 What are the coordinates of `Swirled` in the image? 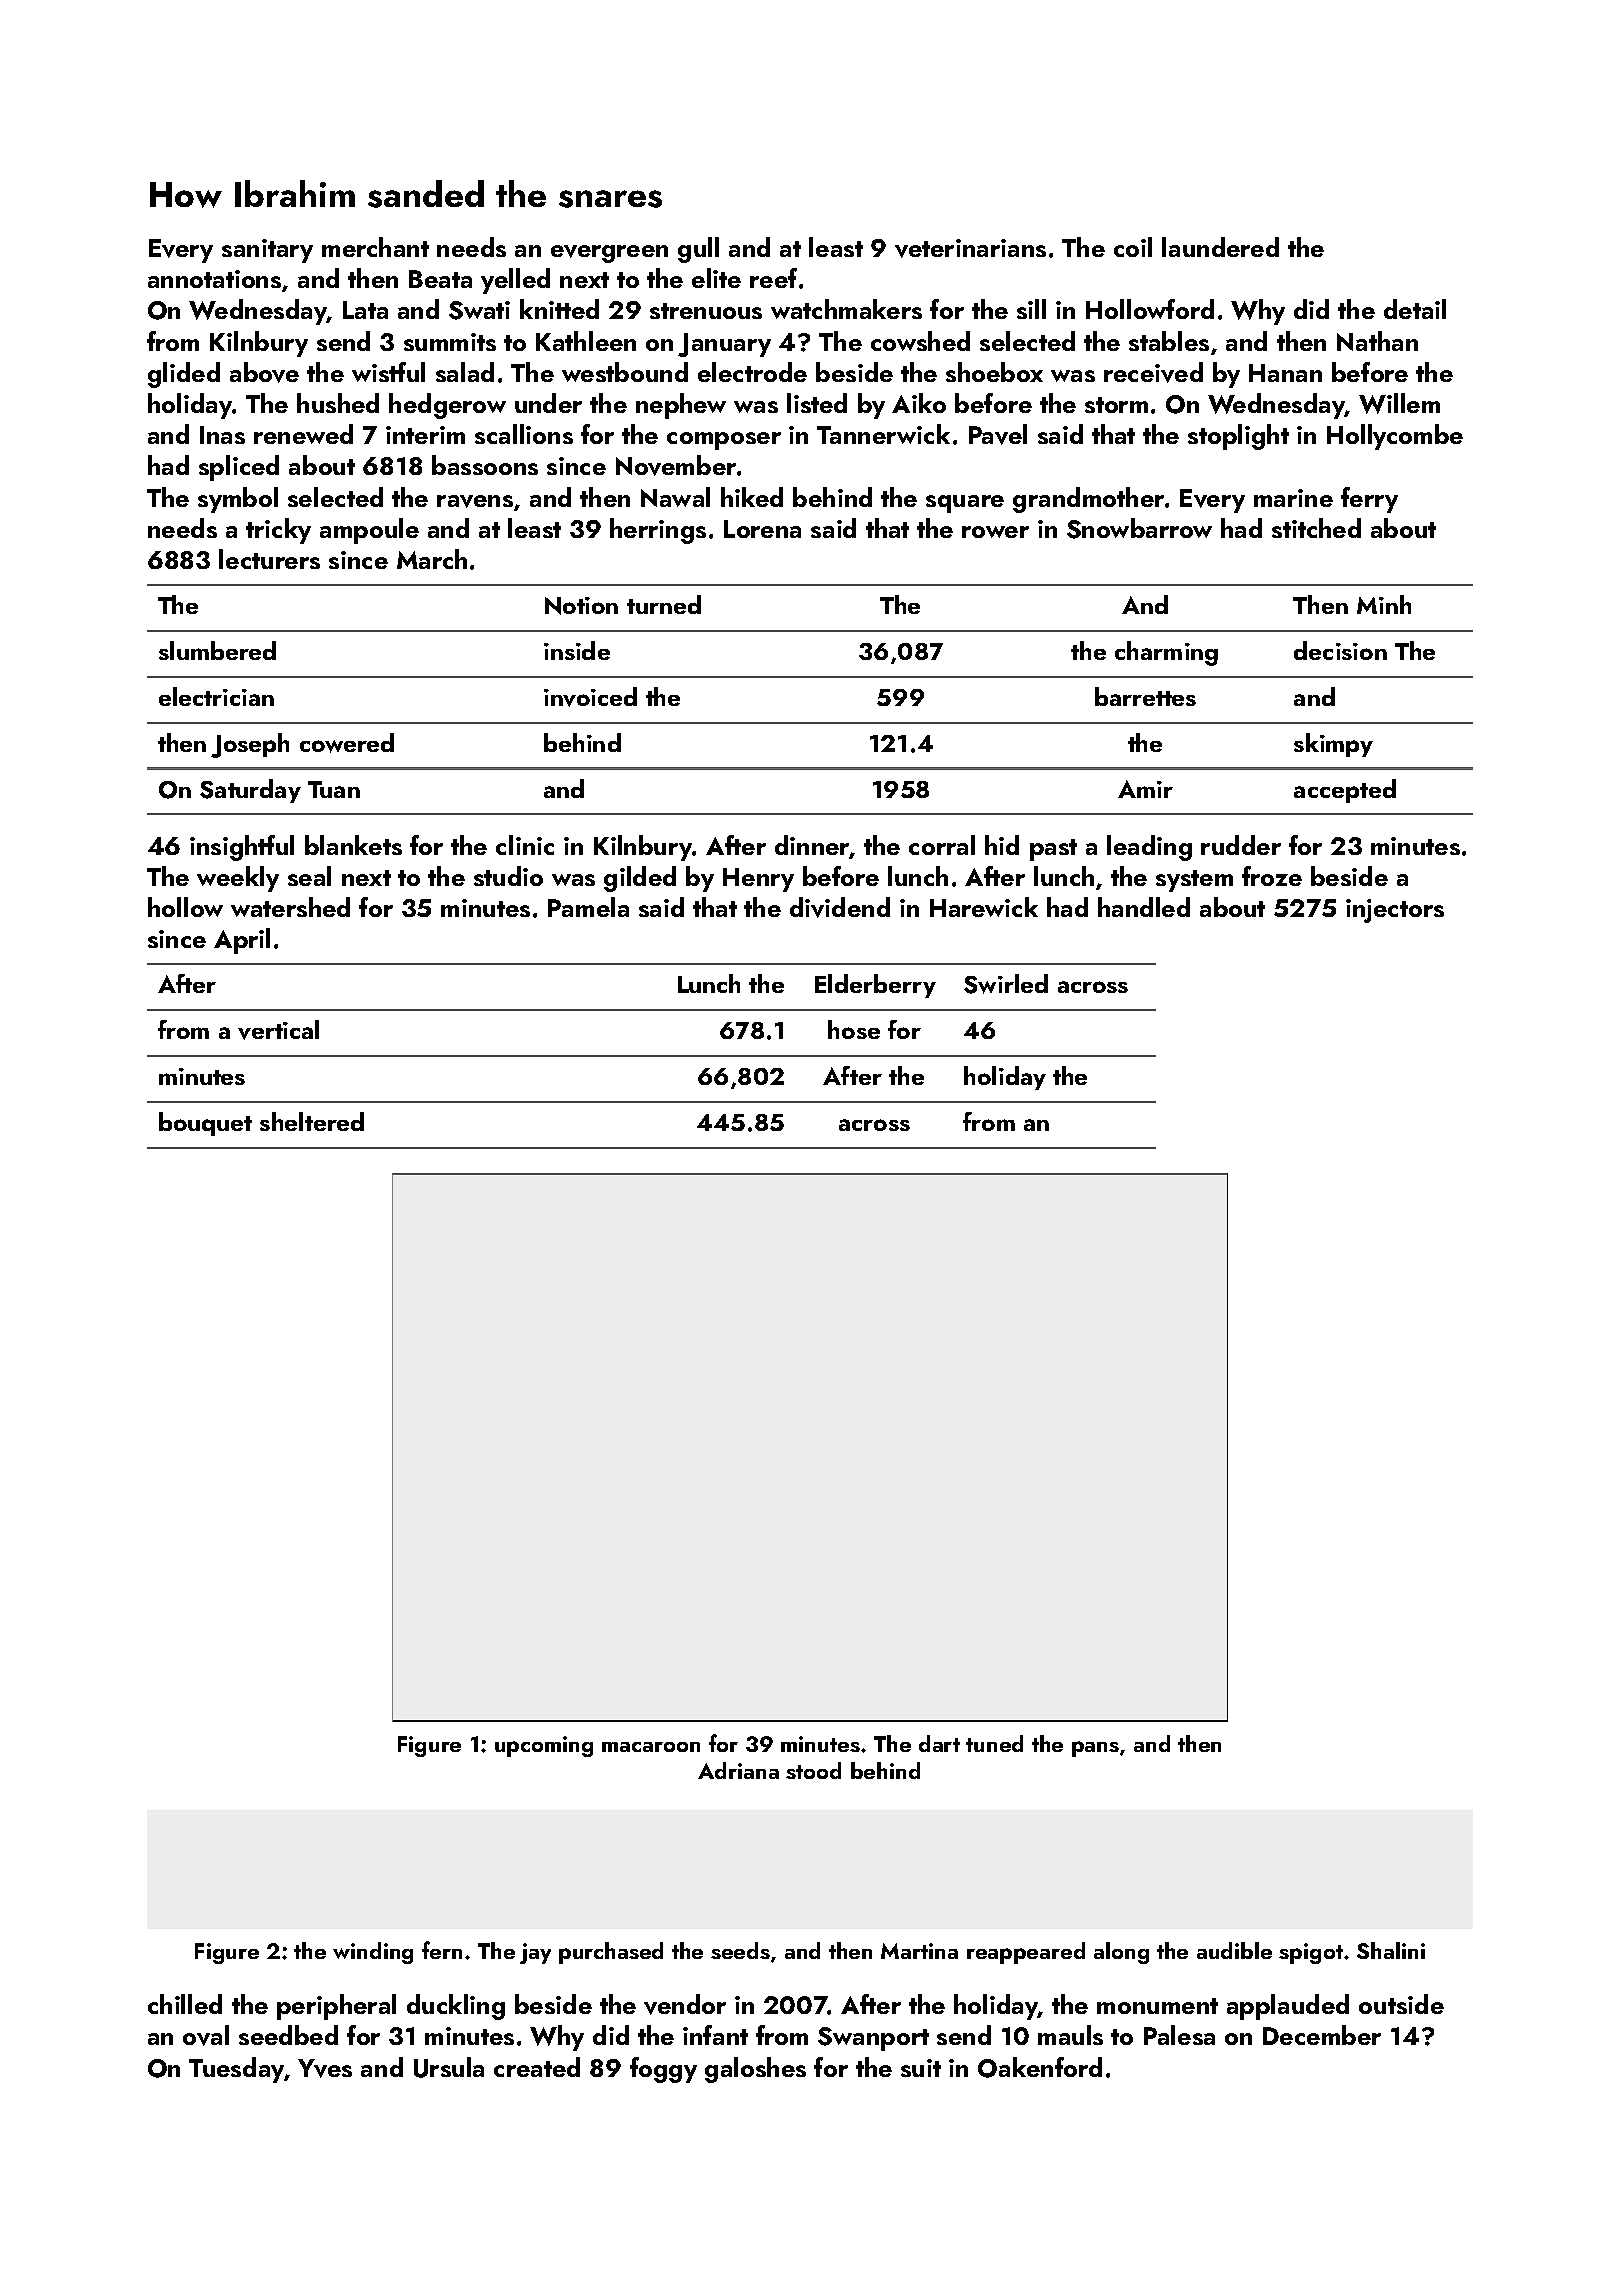 It's located at (1006, 984).
